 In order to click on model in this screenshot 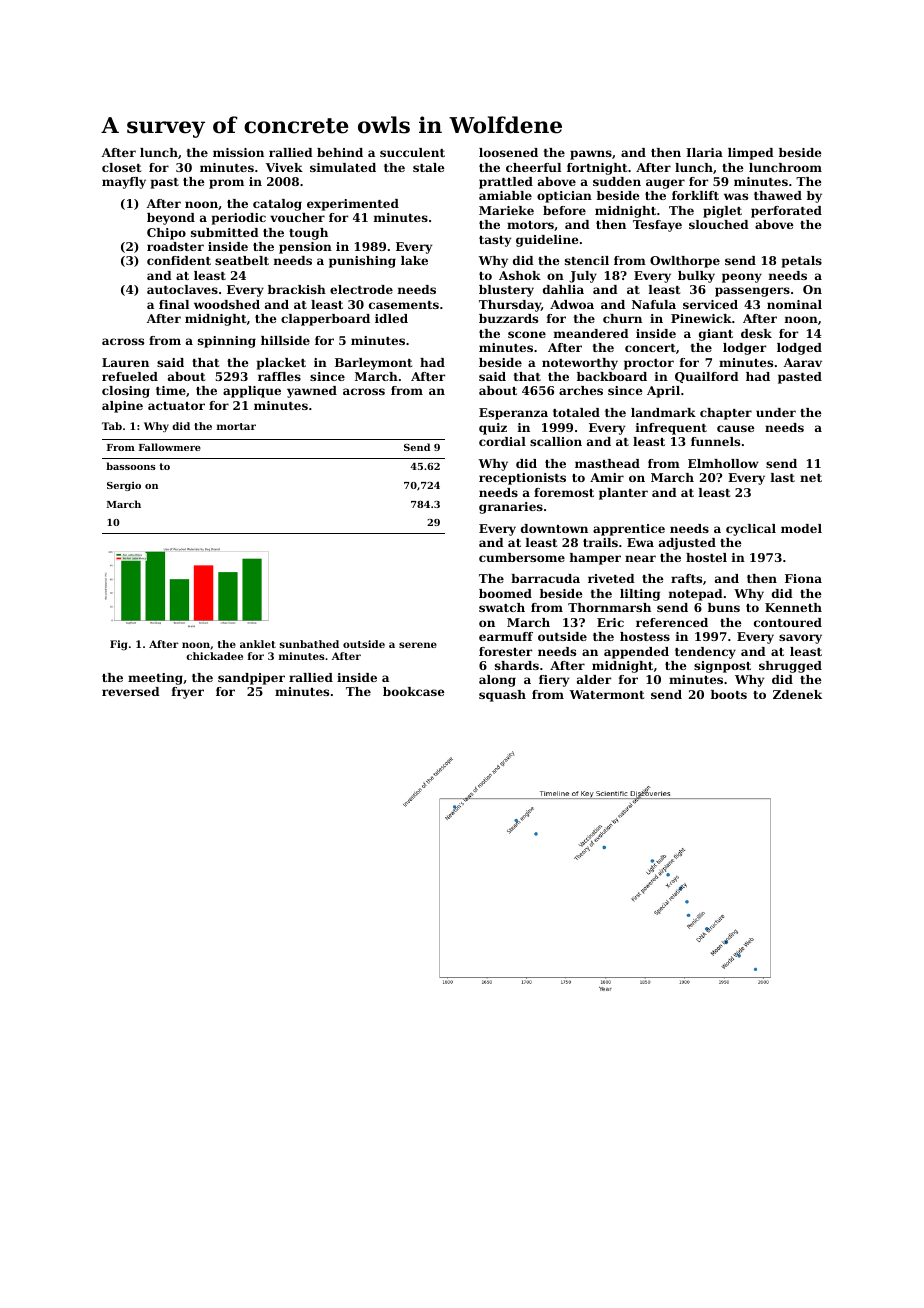, I will do `click(801, 528)`.
